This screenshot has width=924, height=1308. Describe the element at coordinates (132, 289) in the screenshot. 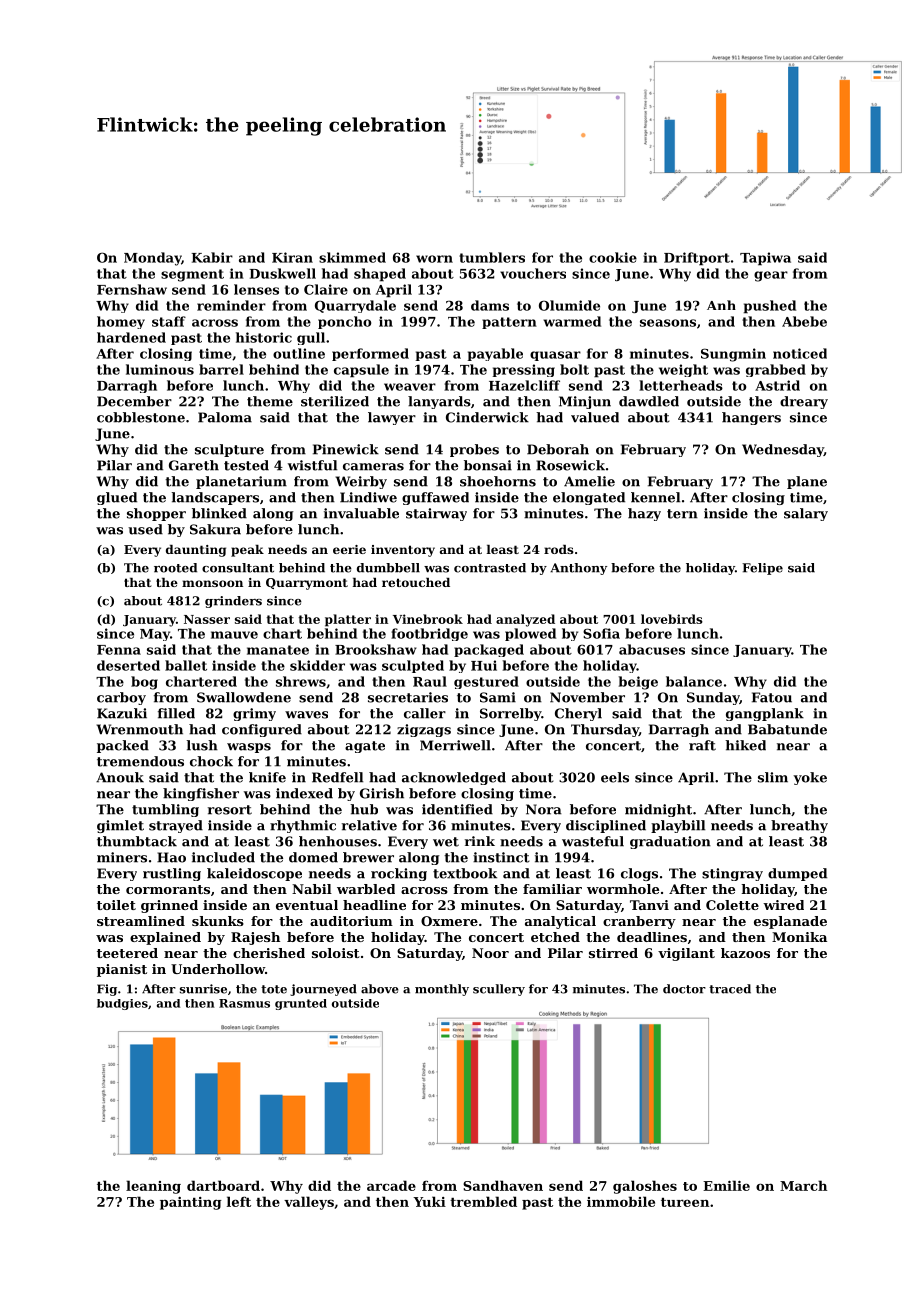

I see `Fernshaw` at that location.
